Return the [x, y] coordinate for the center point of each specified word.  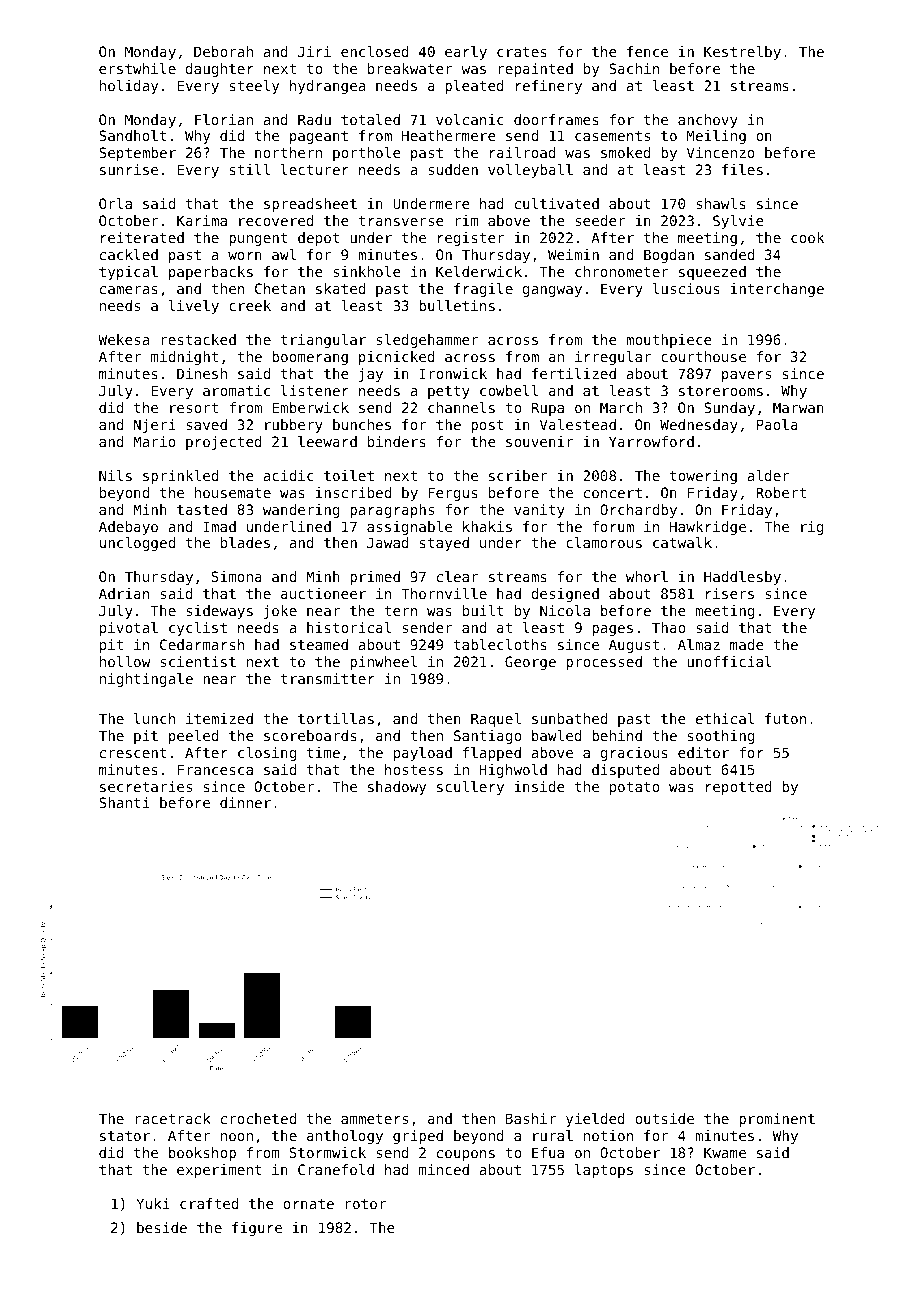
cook [807, 237]
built [483, 610]
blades [245, 542]
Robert [781, 492]
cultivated [557, 203]
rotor [366, 1204]
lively [194, 307]
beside [162, 1227]
